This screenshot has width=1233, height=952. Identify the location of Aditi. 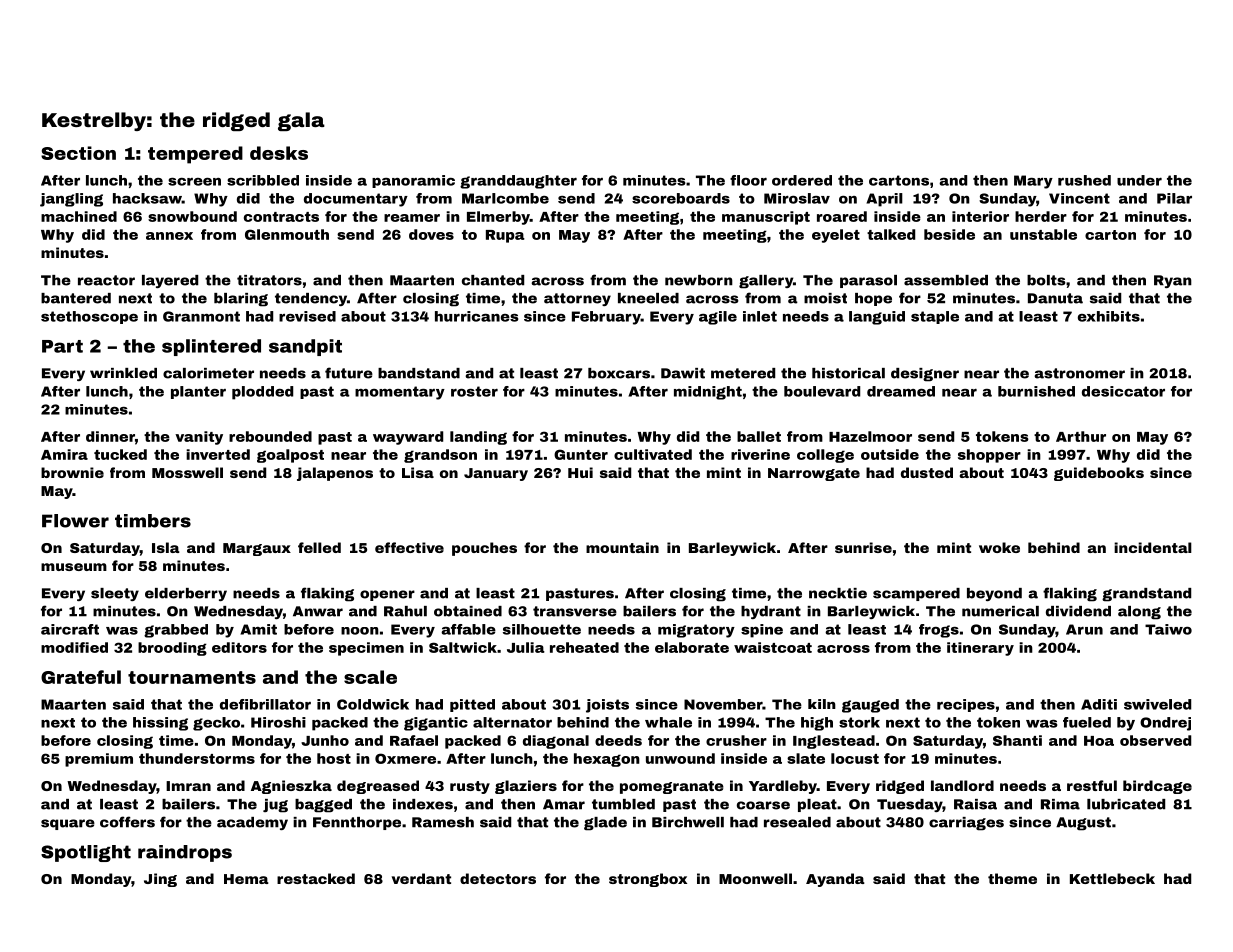
(1099, 704).
